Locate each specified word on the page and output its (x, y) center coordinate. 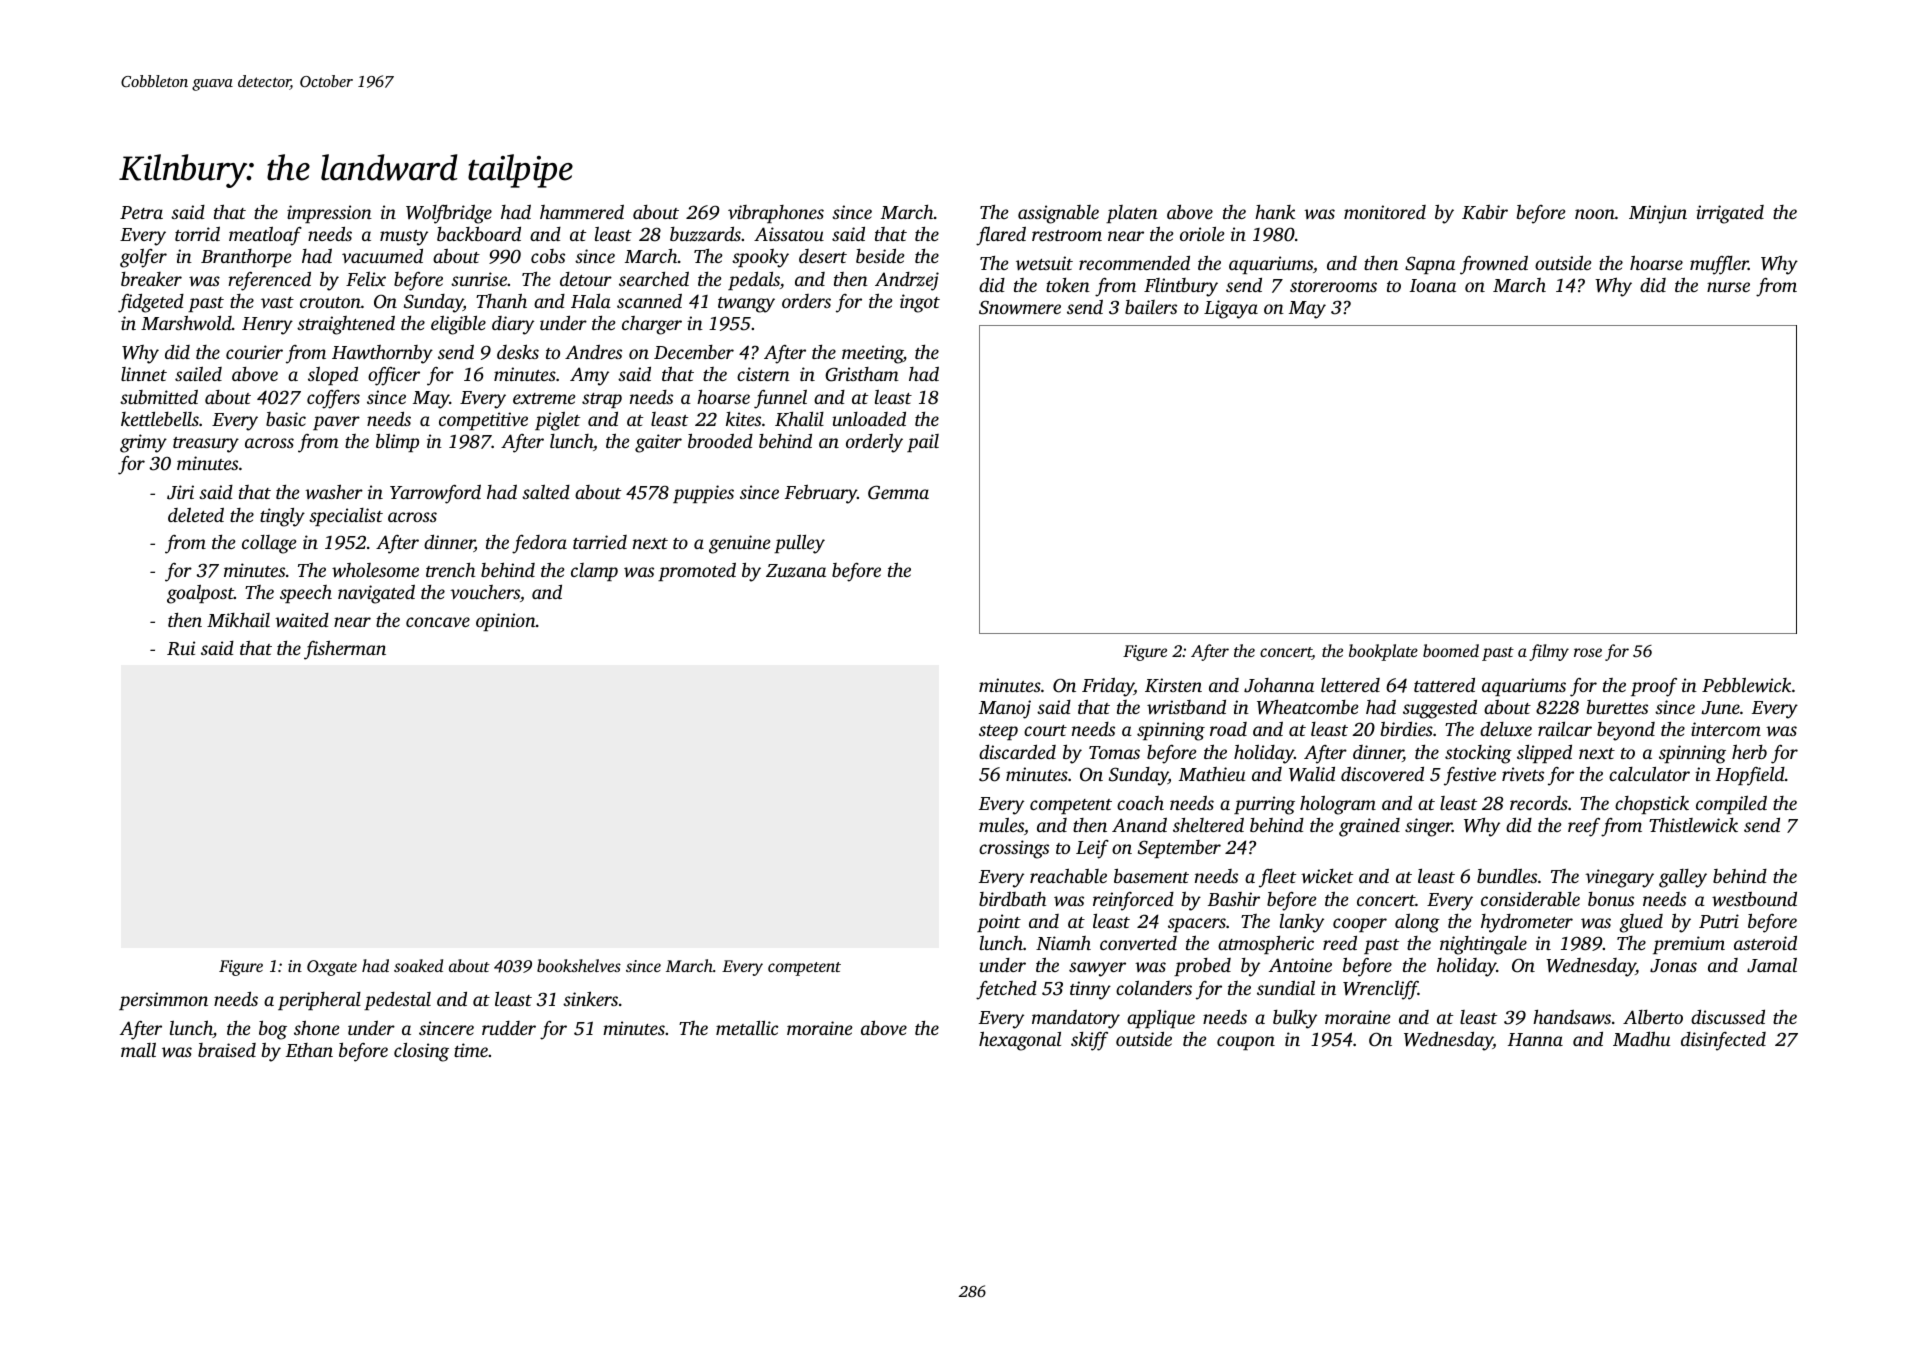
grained (1369, 827)
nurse (1728, 287)
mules (1001, 824)
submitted (159, 396)
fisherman (345, 650)
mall (138, 1049)
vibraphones (776, 214)
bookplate (1383, 652)
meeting (872, 354)
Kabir (1485, 212)
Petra (141, 212)
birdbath (1012, 898)
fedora (539, 544)
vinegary (1619, 878)
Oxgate (332, 968)
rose (1588, 652)
